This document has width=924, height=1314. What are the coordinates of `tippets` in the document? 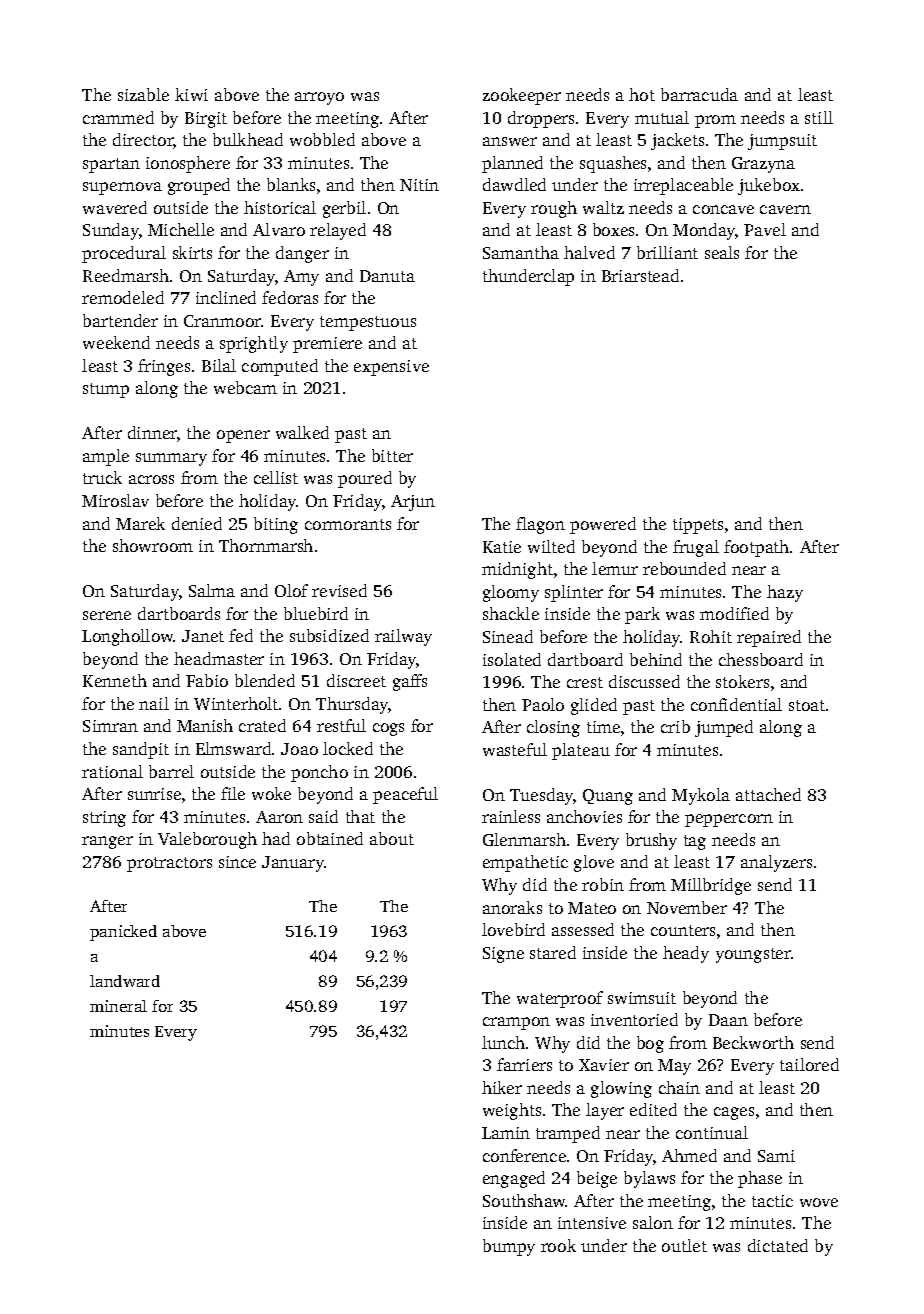 It's located at (698, 526).
